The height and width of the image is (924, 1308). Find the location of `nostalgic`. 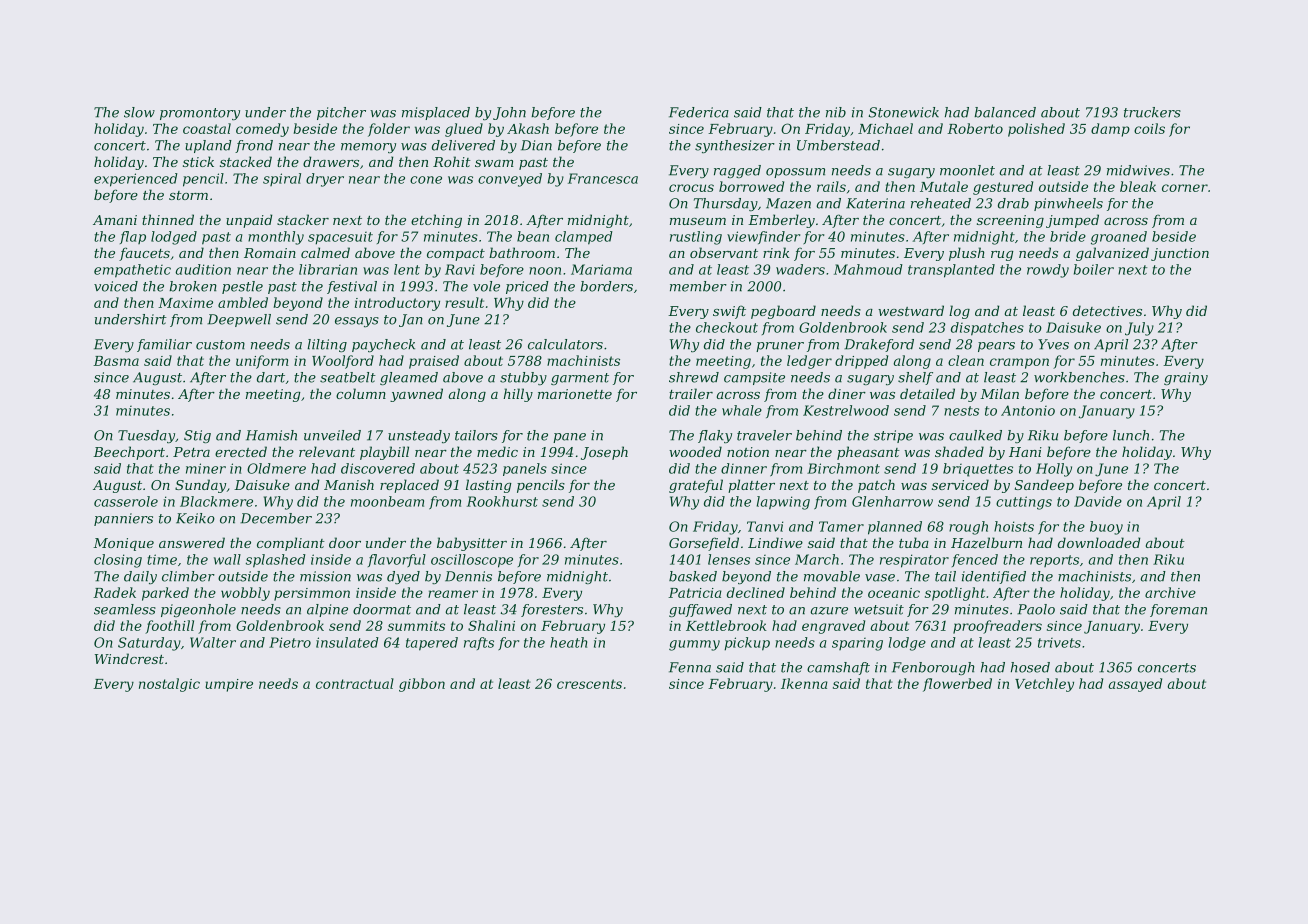

nostalgic is located at coordinates (169, 685).
